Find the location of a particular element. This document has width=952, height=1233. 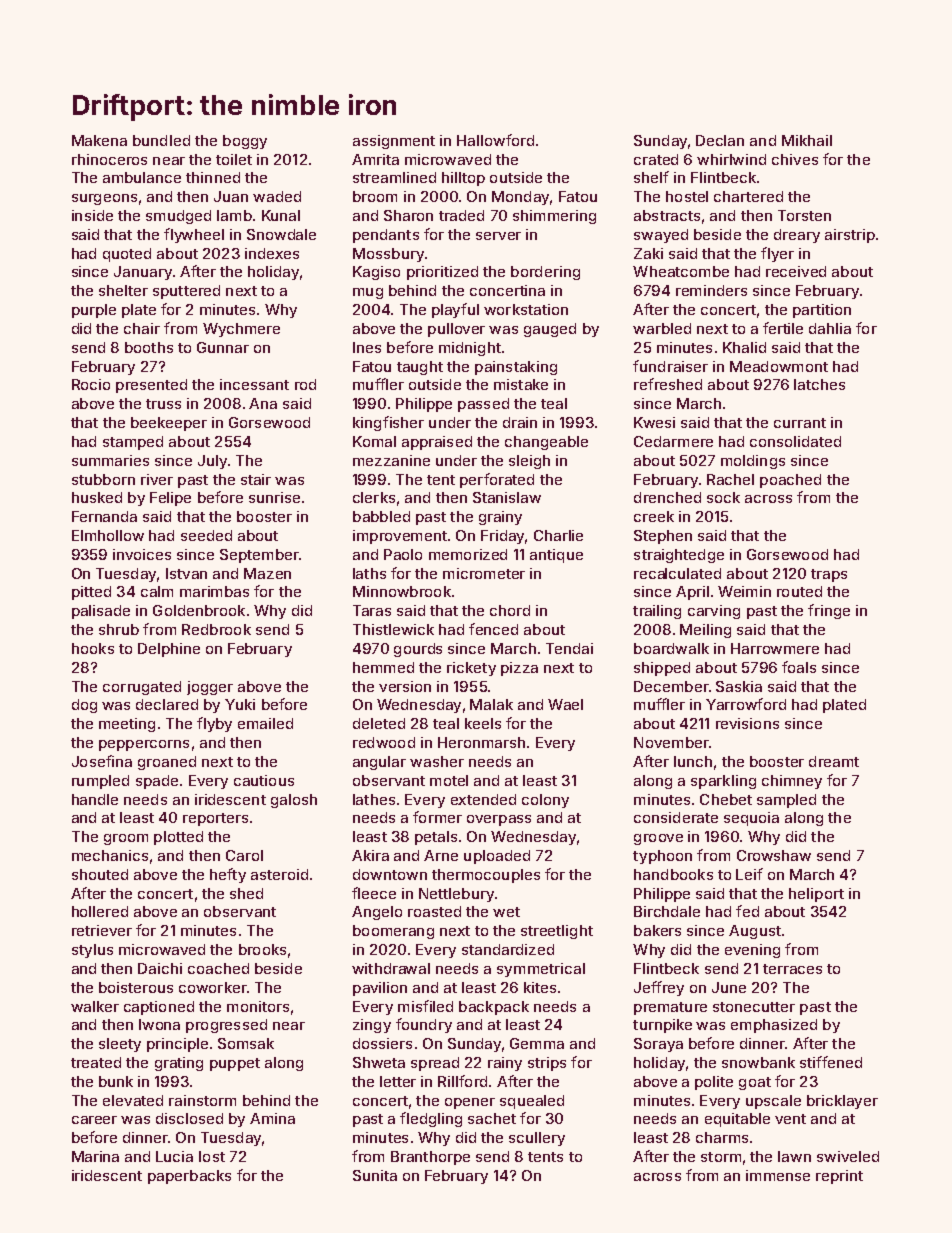

August is located at coordinates (755, 932).
